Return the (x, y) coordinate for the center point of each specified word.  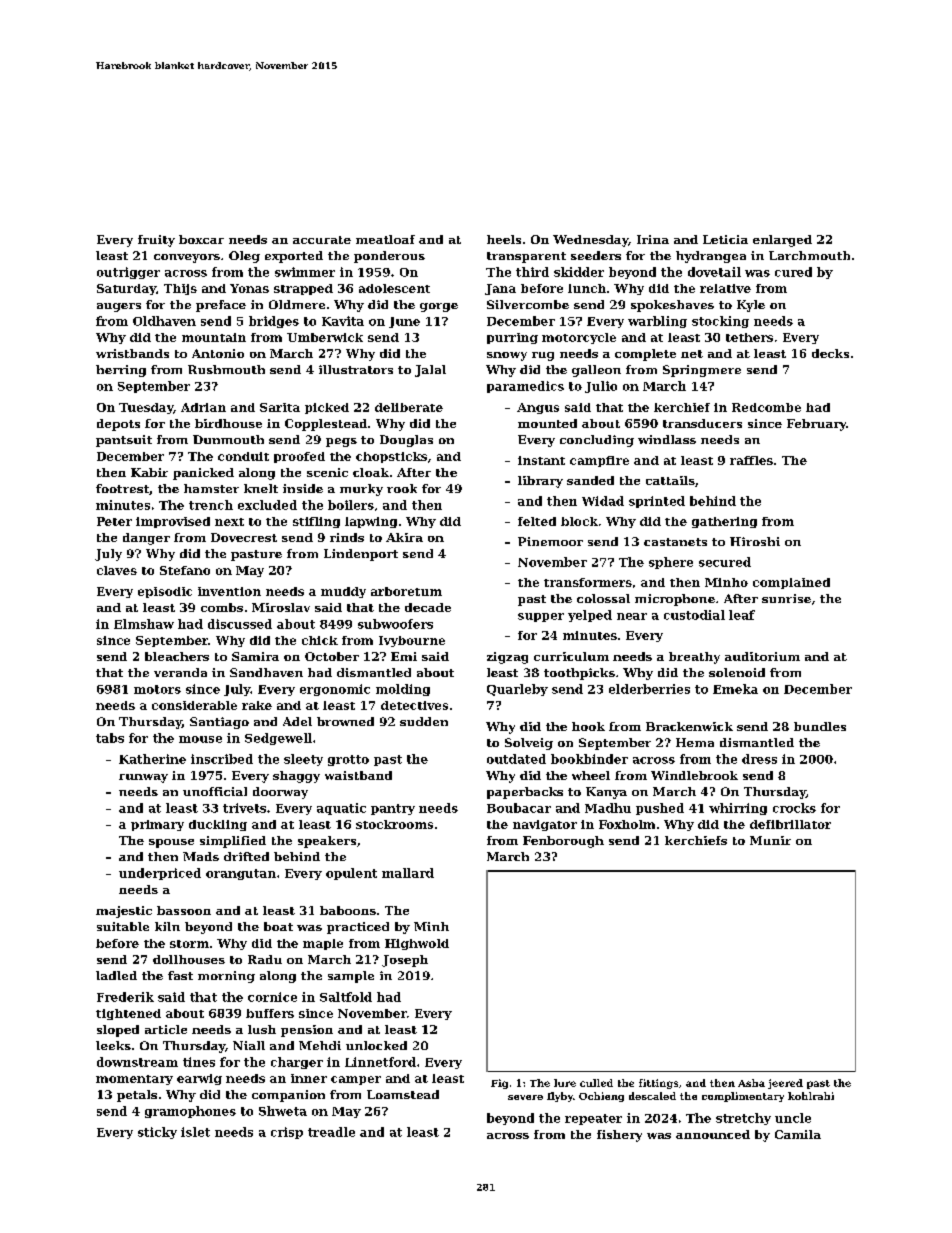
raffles (751, 460)
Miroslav (281, 607)
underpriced (160, 874)
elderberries (649, 689)
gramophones (190, 1112)
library (540, 482)
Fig (499, 1084)
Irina (653, 239)
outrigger (128, 273)
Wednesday (590, 241)
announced (713, 1134)
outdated (516, 759)
